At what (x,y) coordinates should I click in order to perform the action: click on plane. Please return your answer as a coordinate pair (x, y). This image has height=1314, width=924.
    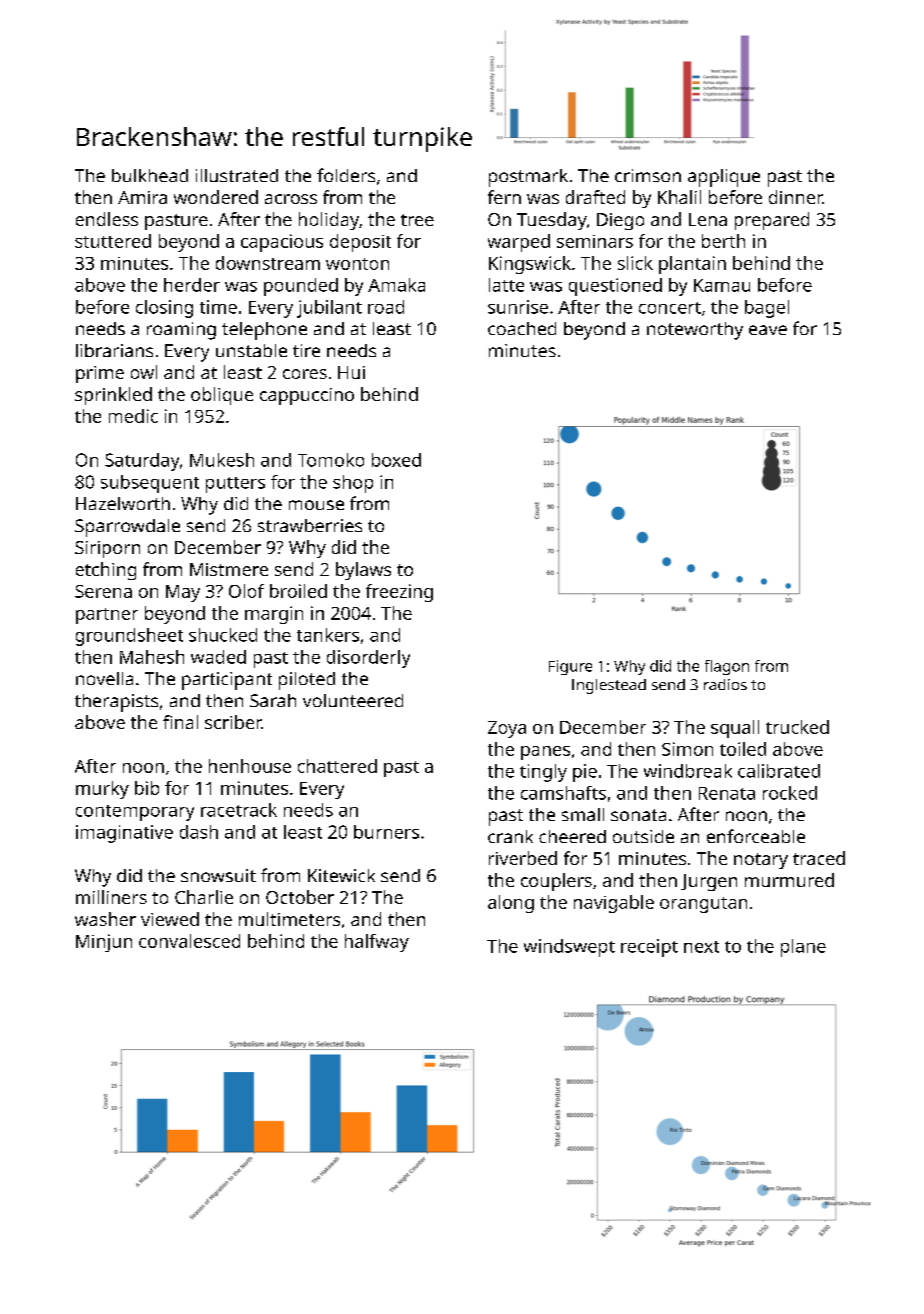
    Looking at the image, I should click on (803, 948).
